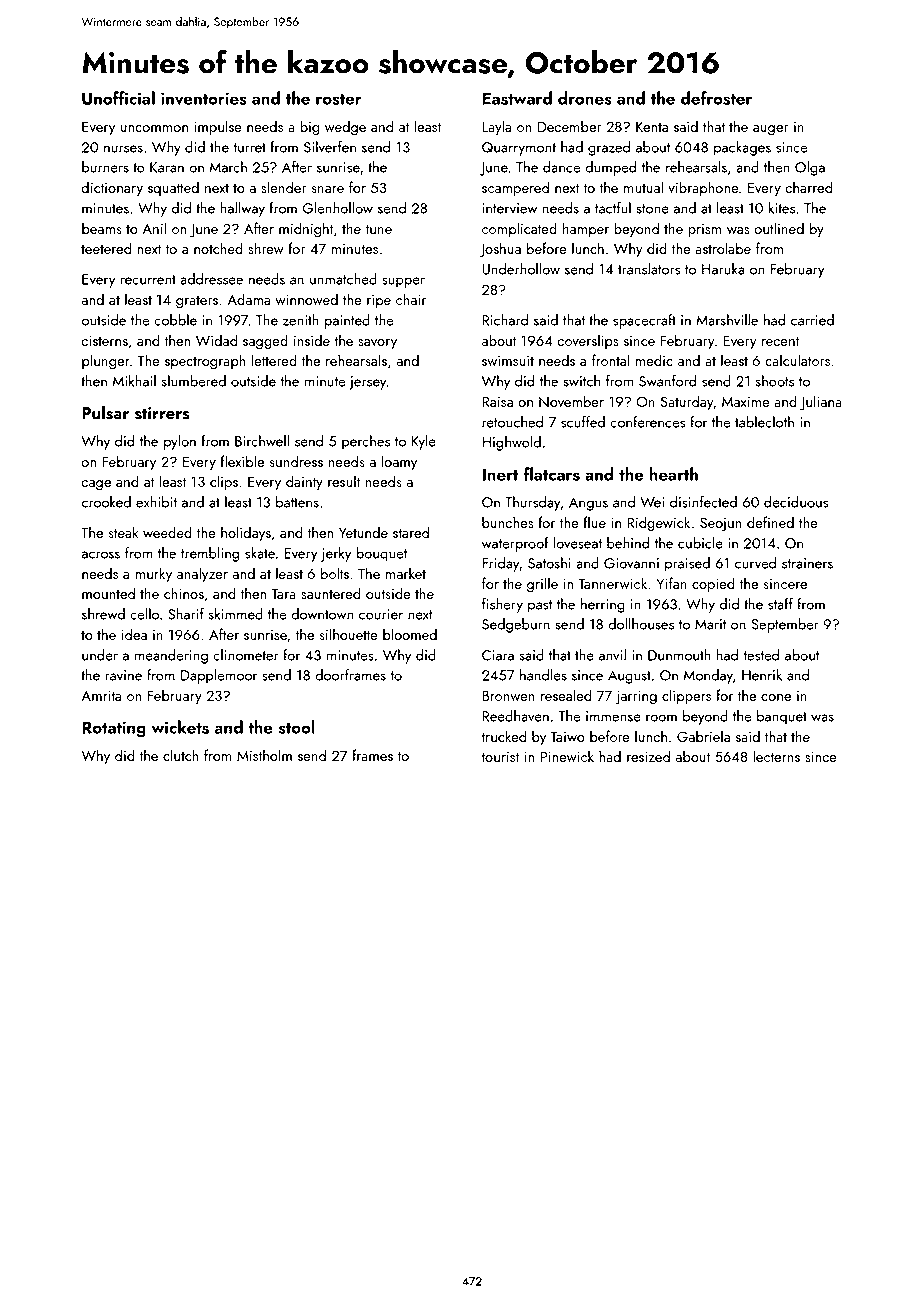  Describe the element at coordinates (134, 634) in the screenshot. I see `idea` at that location.
